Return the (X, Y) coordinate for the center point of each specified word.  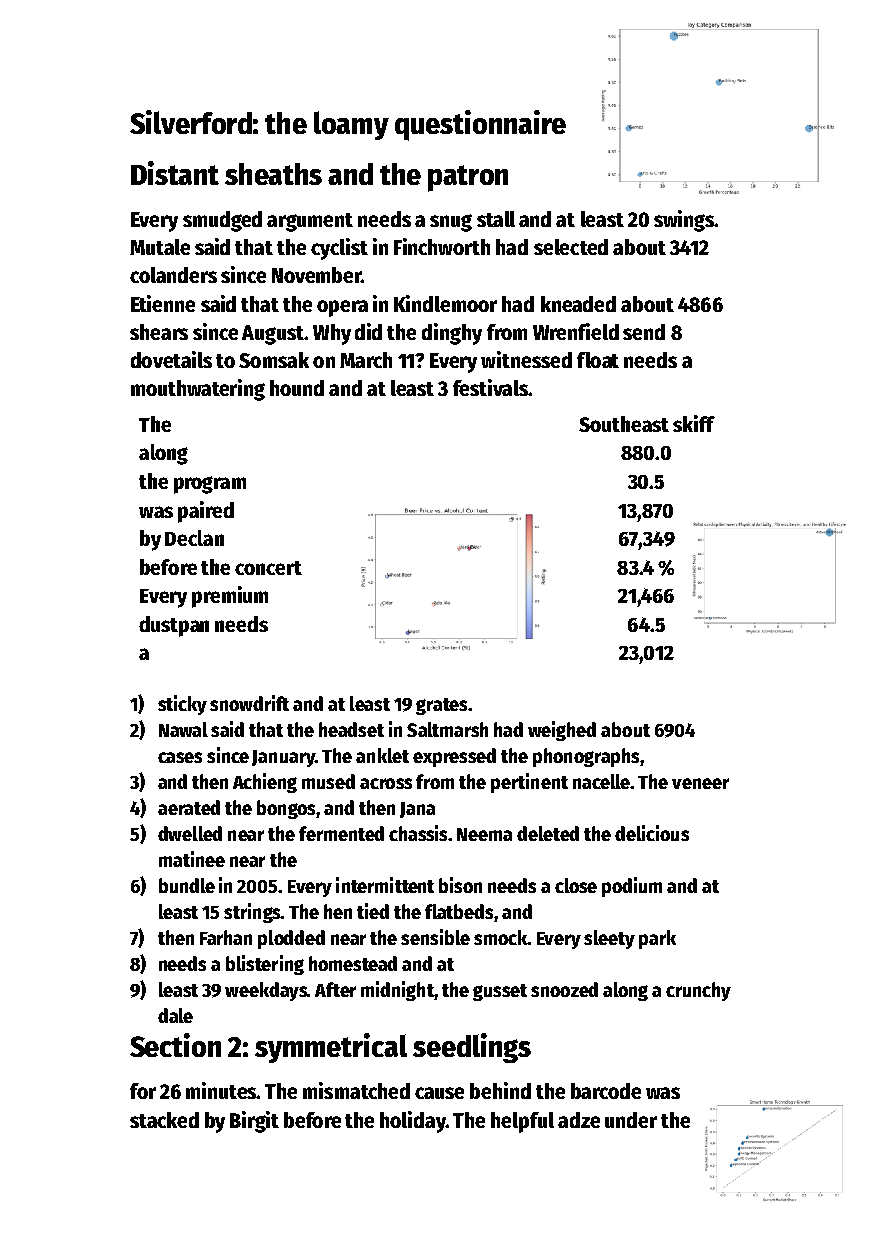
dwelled (190, 833)
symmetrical (331, 1048)
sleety (609, 939)
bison (460, 885)
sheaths (273, 174)
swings (684, 221)
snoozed (564, 989)
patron (468, 178)
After (335, 989)
